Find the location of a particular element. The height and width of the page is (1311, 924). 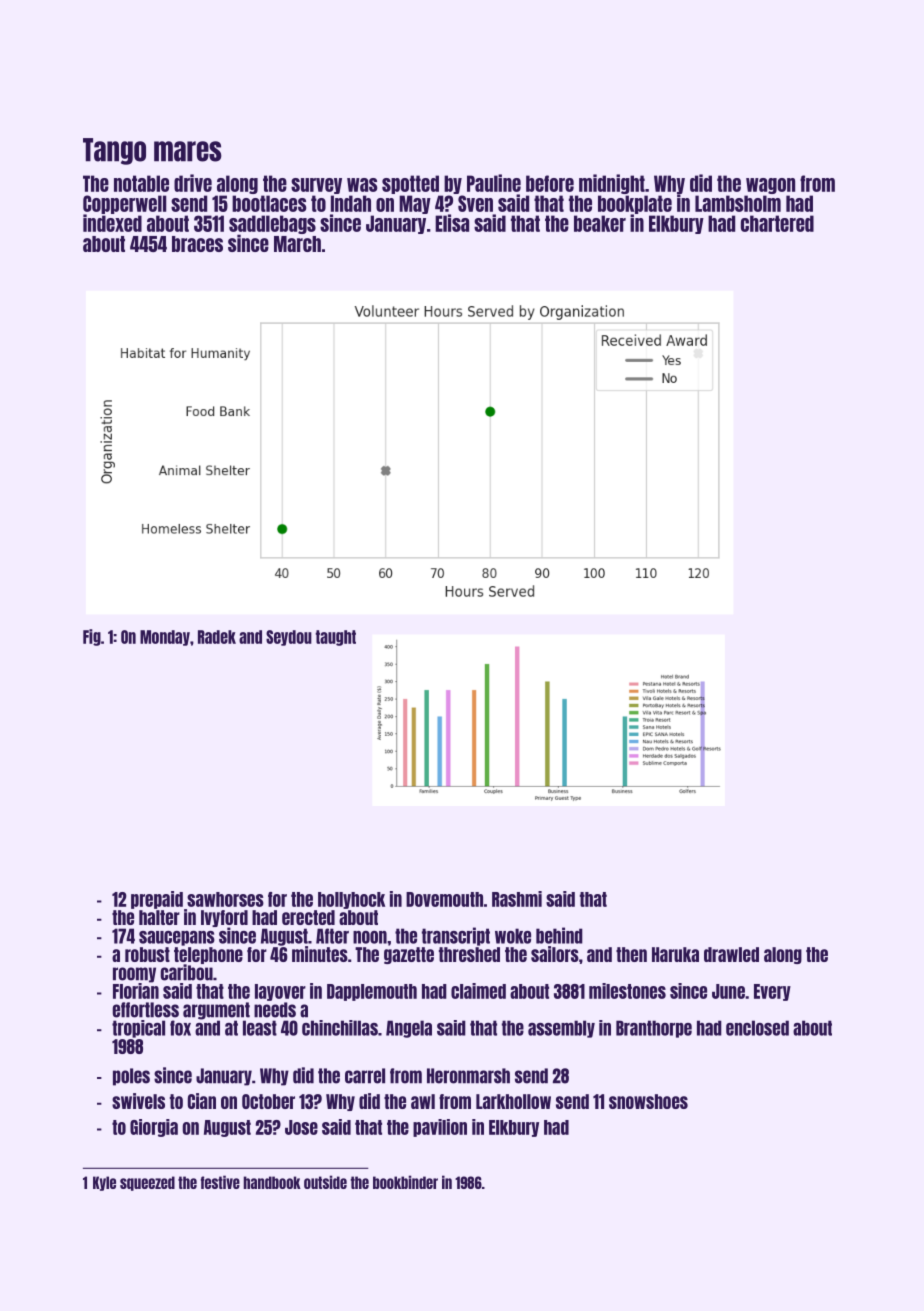

snowshoes is located at coordinates (648, 1101).
